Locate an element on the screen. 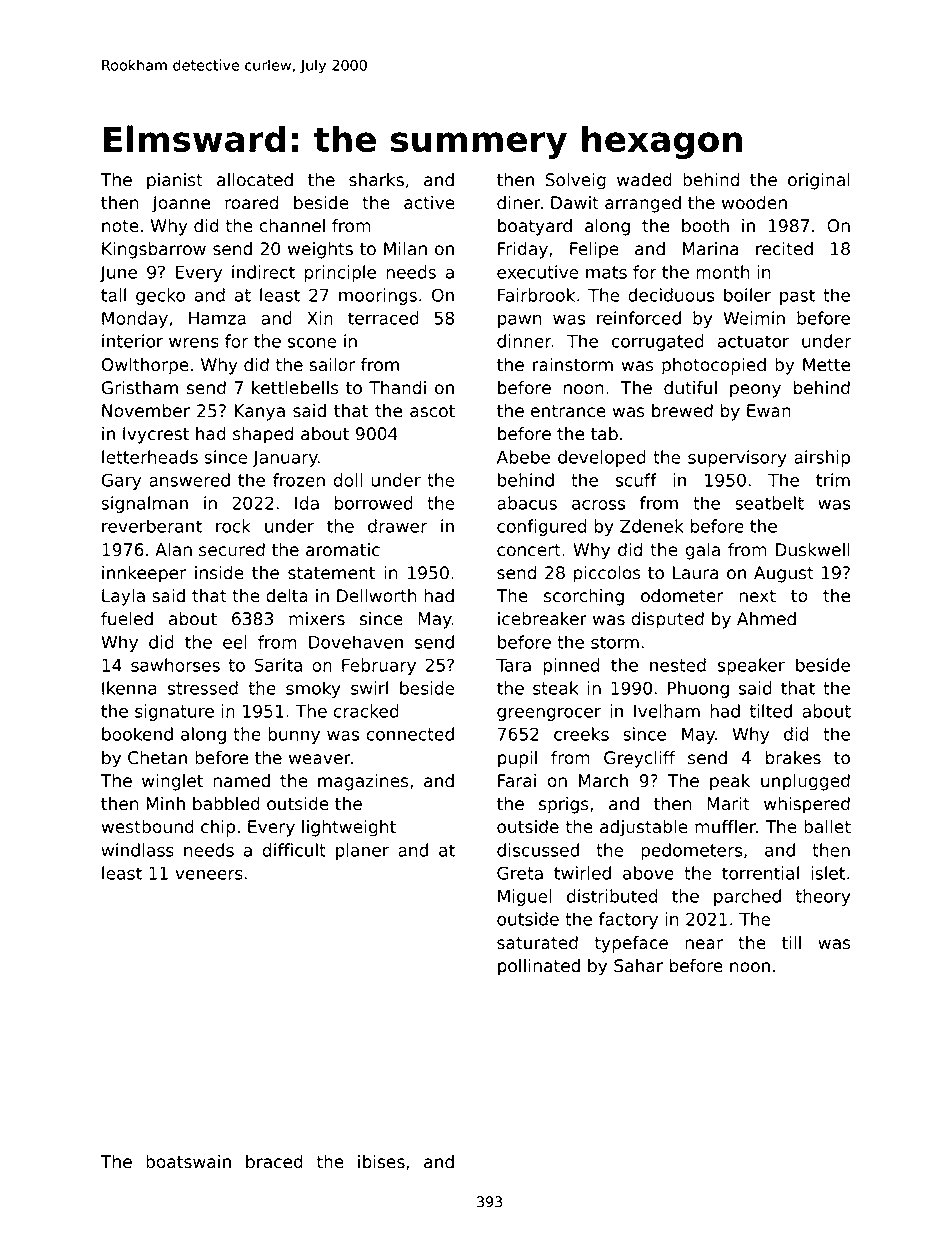 The image size is (952, 1233). across is located at coordinates (598, 505).
